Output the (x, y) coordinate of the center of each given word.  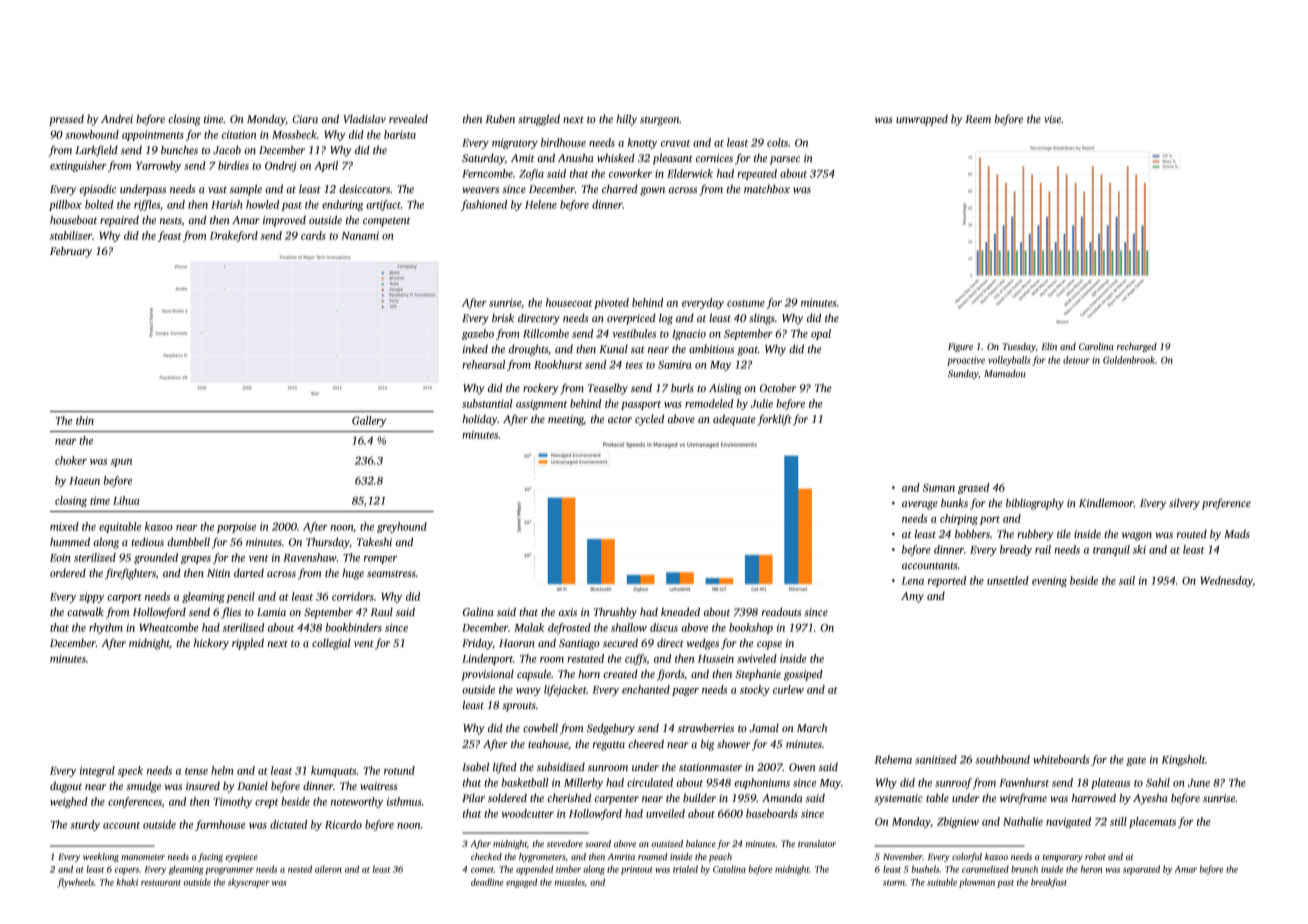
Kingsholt (1183, 760)
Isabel (475, 766)
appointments (153, 135)
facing (210, 857)
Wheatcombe (169, 627)
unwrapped (922, 120)
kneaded (680, 611)
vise (1052, 119)
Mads (1237, 533)
